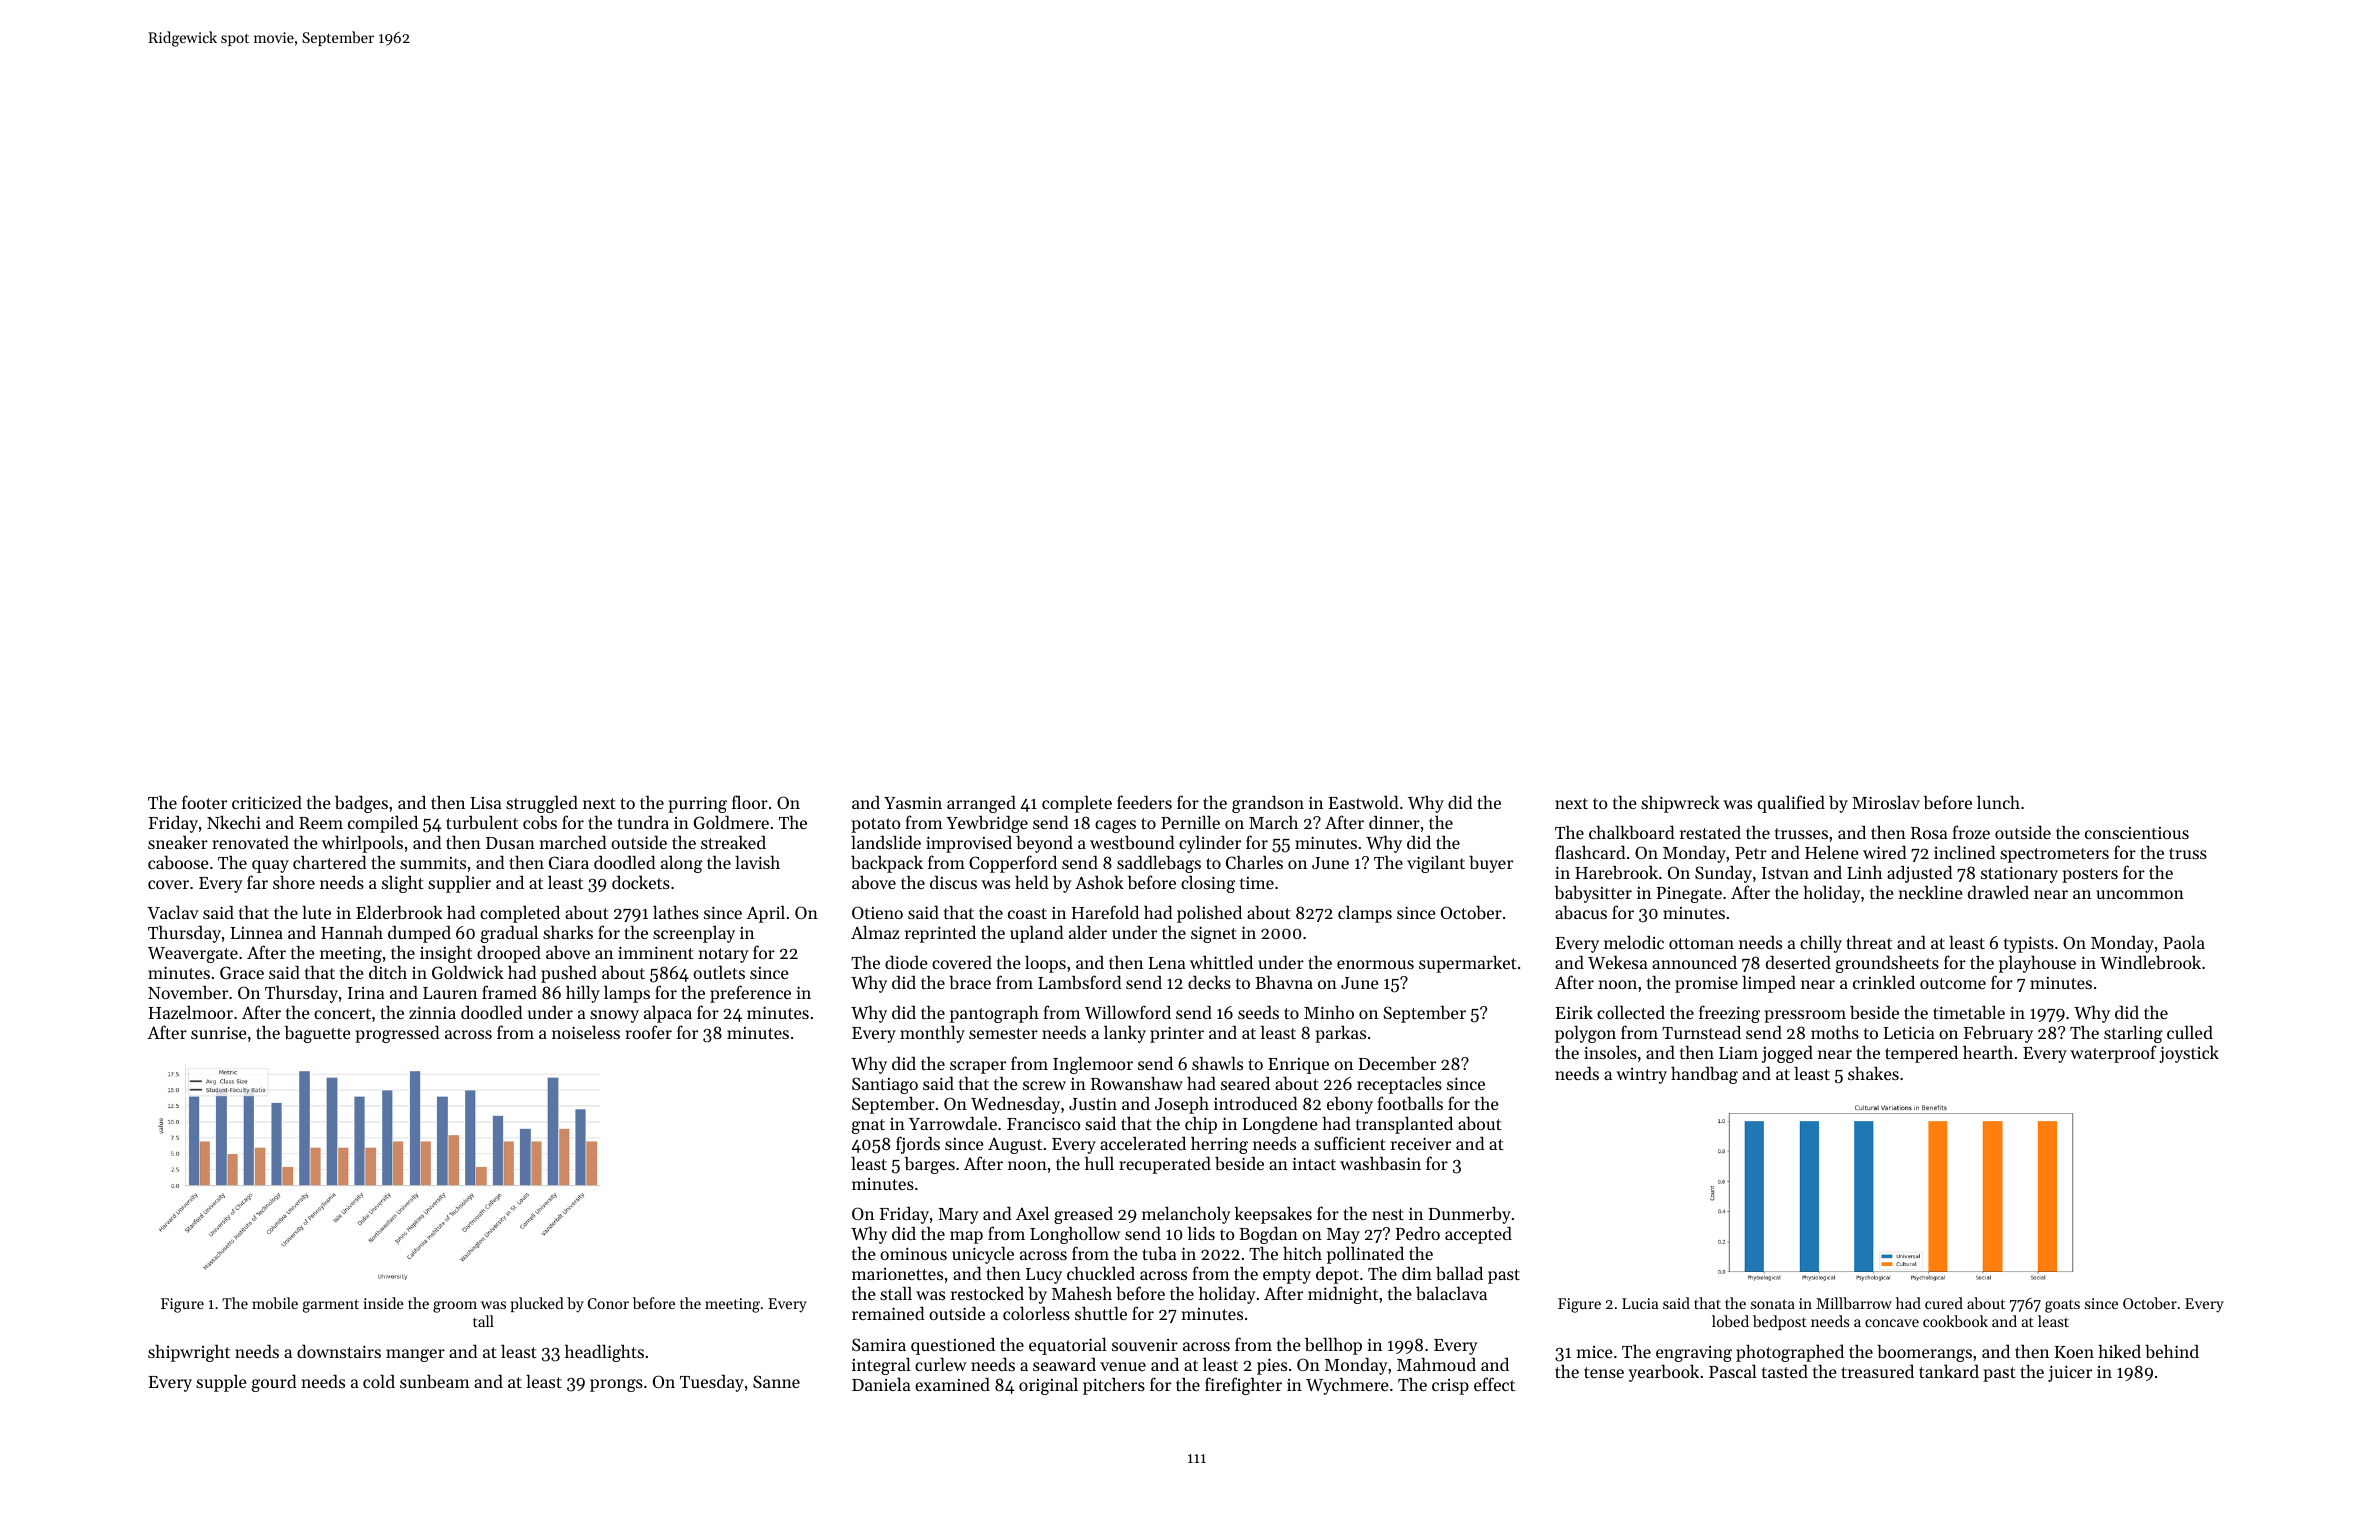 The image size is (2374, 1536). Describe the element at coordinates (1873, 1073) in the image. I see `shakes` at that location.
